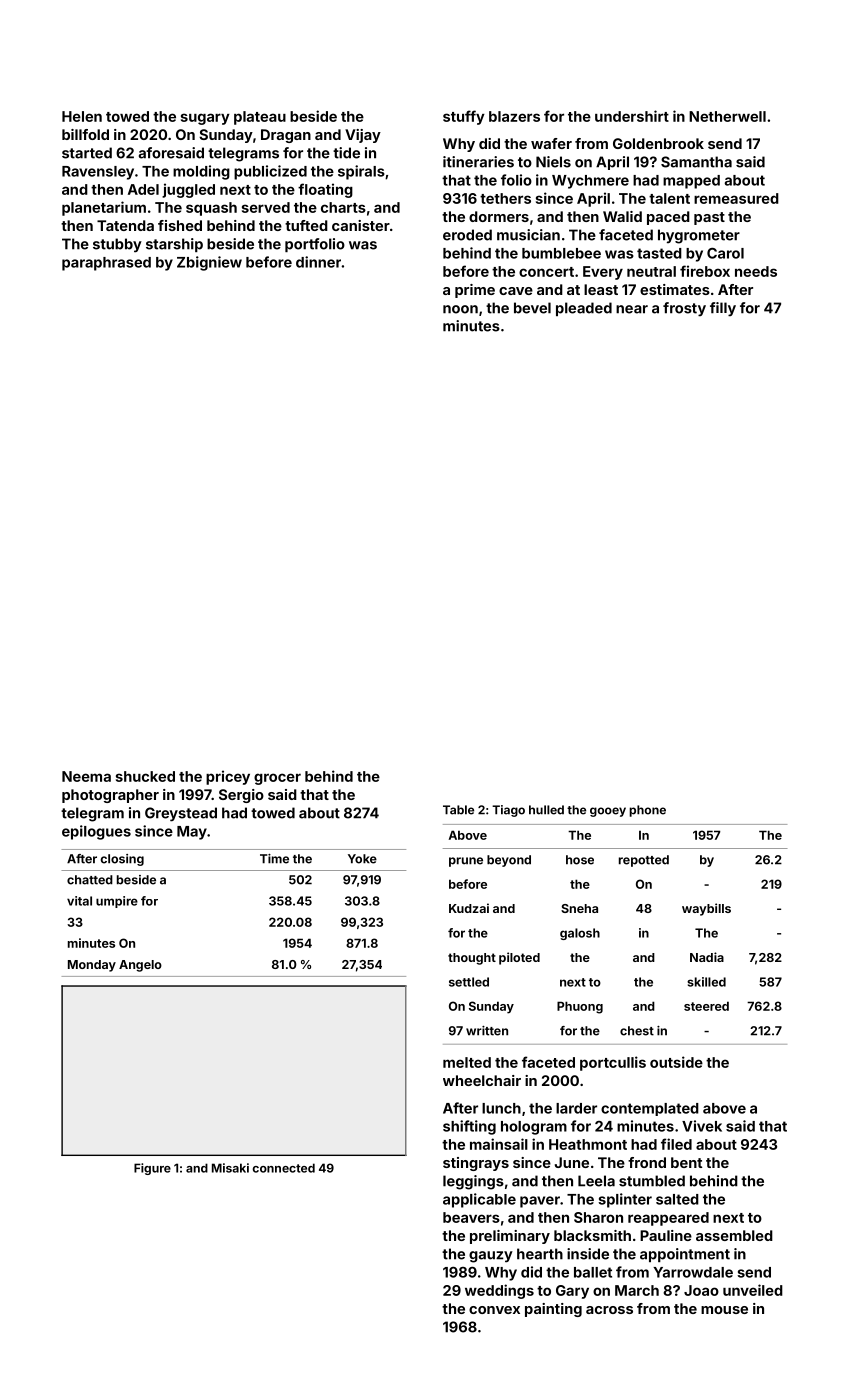 This document has width=849, height=1400. I want to click on noon, so click(460, 309).
